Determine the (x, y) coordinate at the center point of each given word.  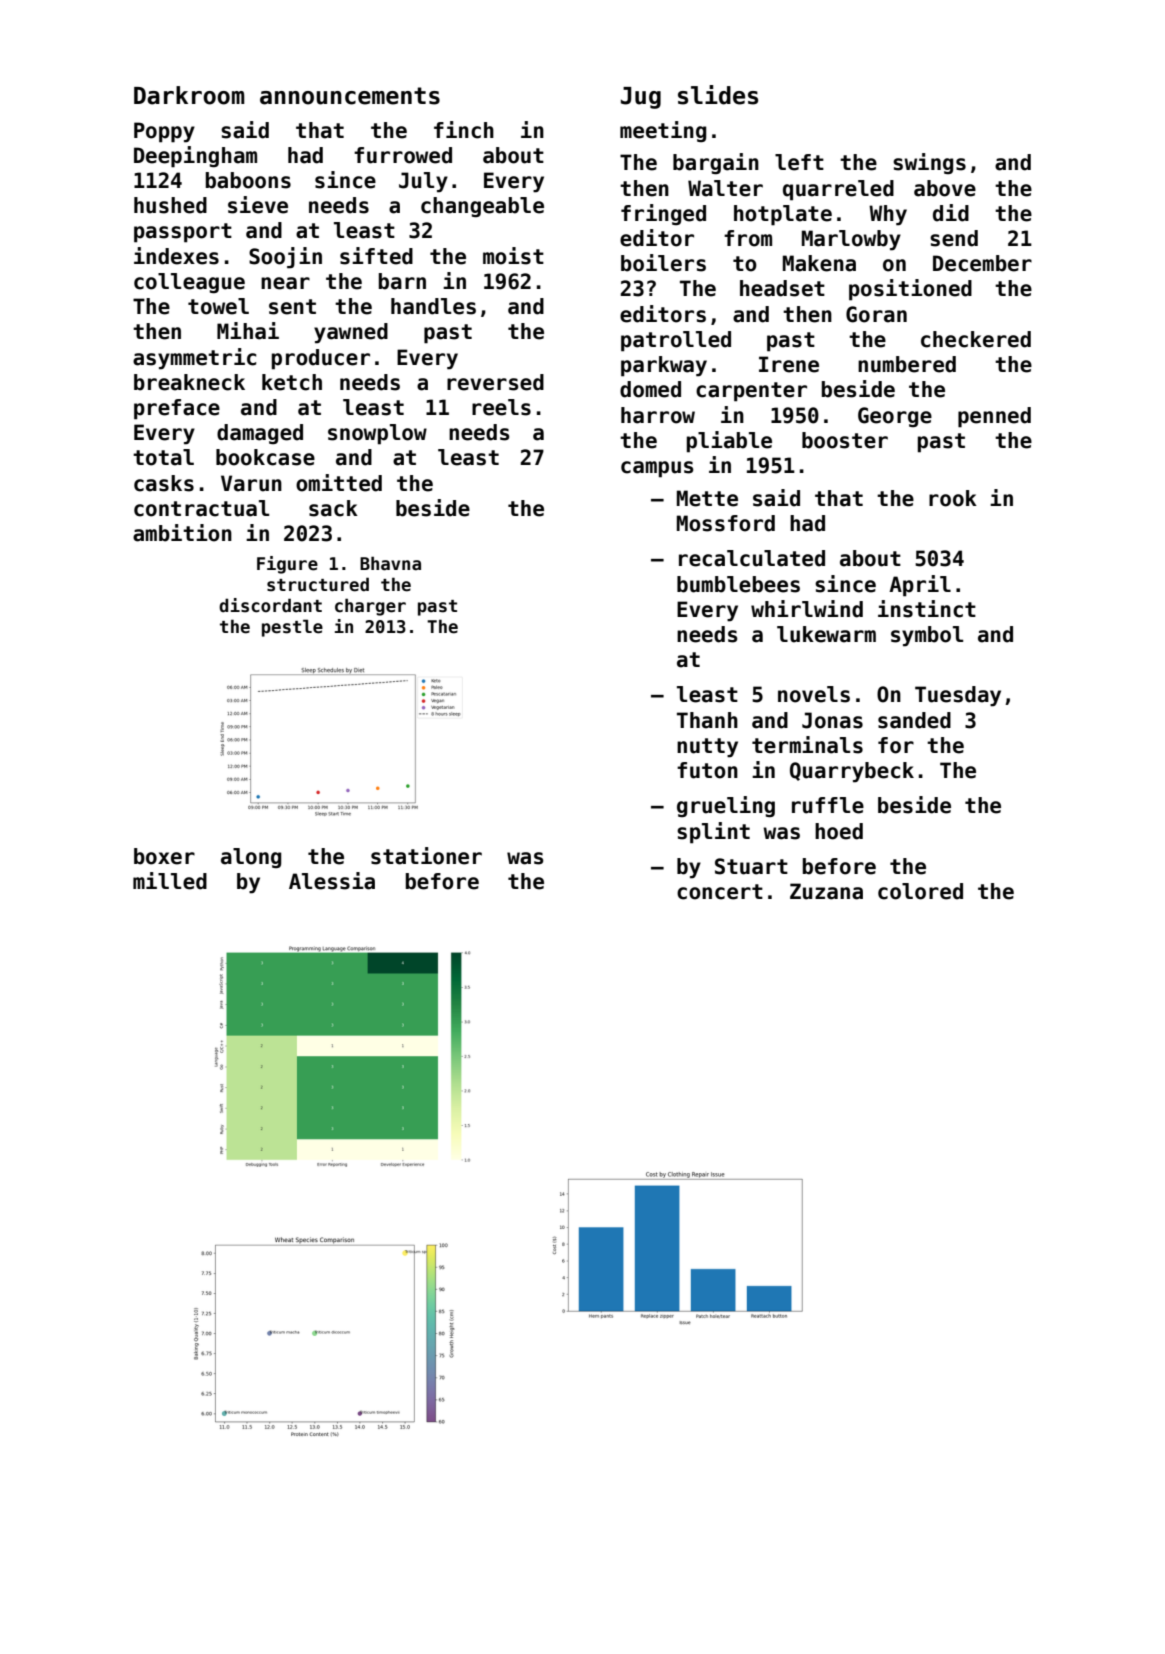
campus (657, 469)
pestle (292, 628)
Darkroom (189, 95)
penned (994, 417)
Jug (641, 98)
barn (402, 281)
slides (718, 95)
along (251, 858)
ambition (182, 533)
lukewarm (826, 634)
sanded (914, 720)
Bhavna (390, 563)
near (285, 283)
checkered (976, 339)
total (163, 457)
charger (370, 607)
